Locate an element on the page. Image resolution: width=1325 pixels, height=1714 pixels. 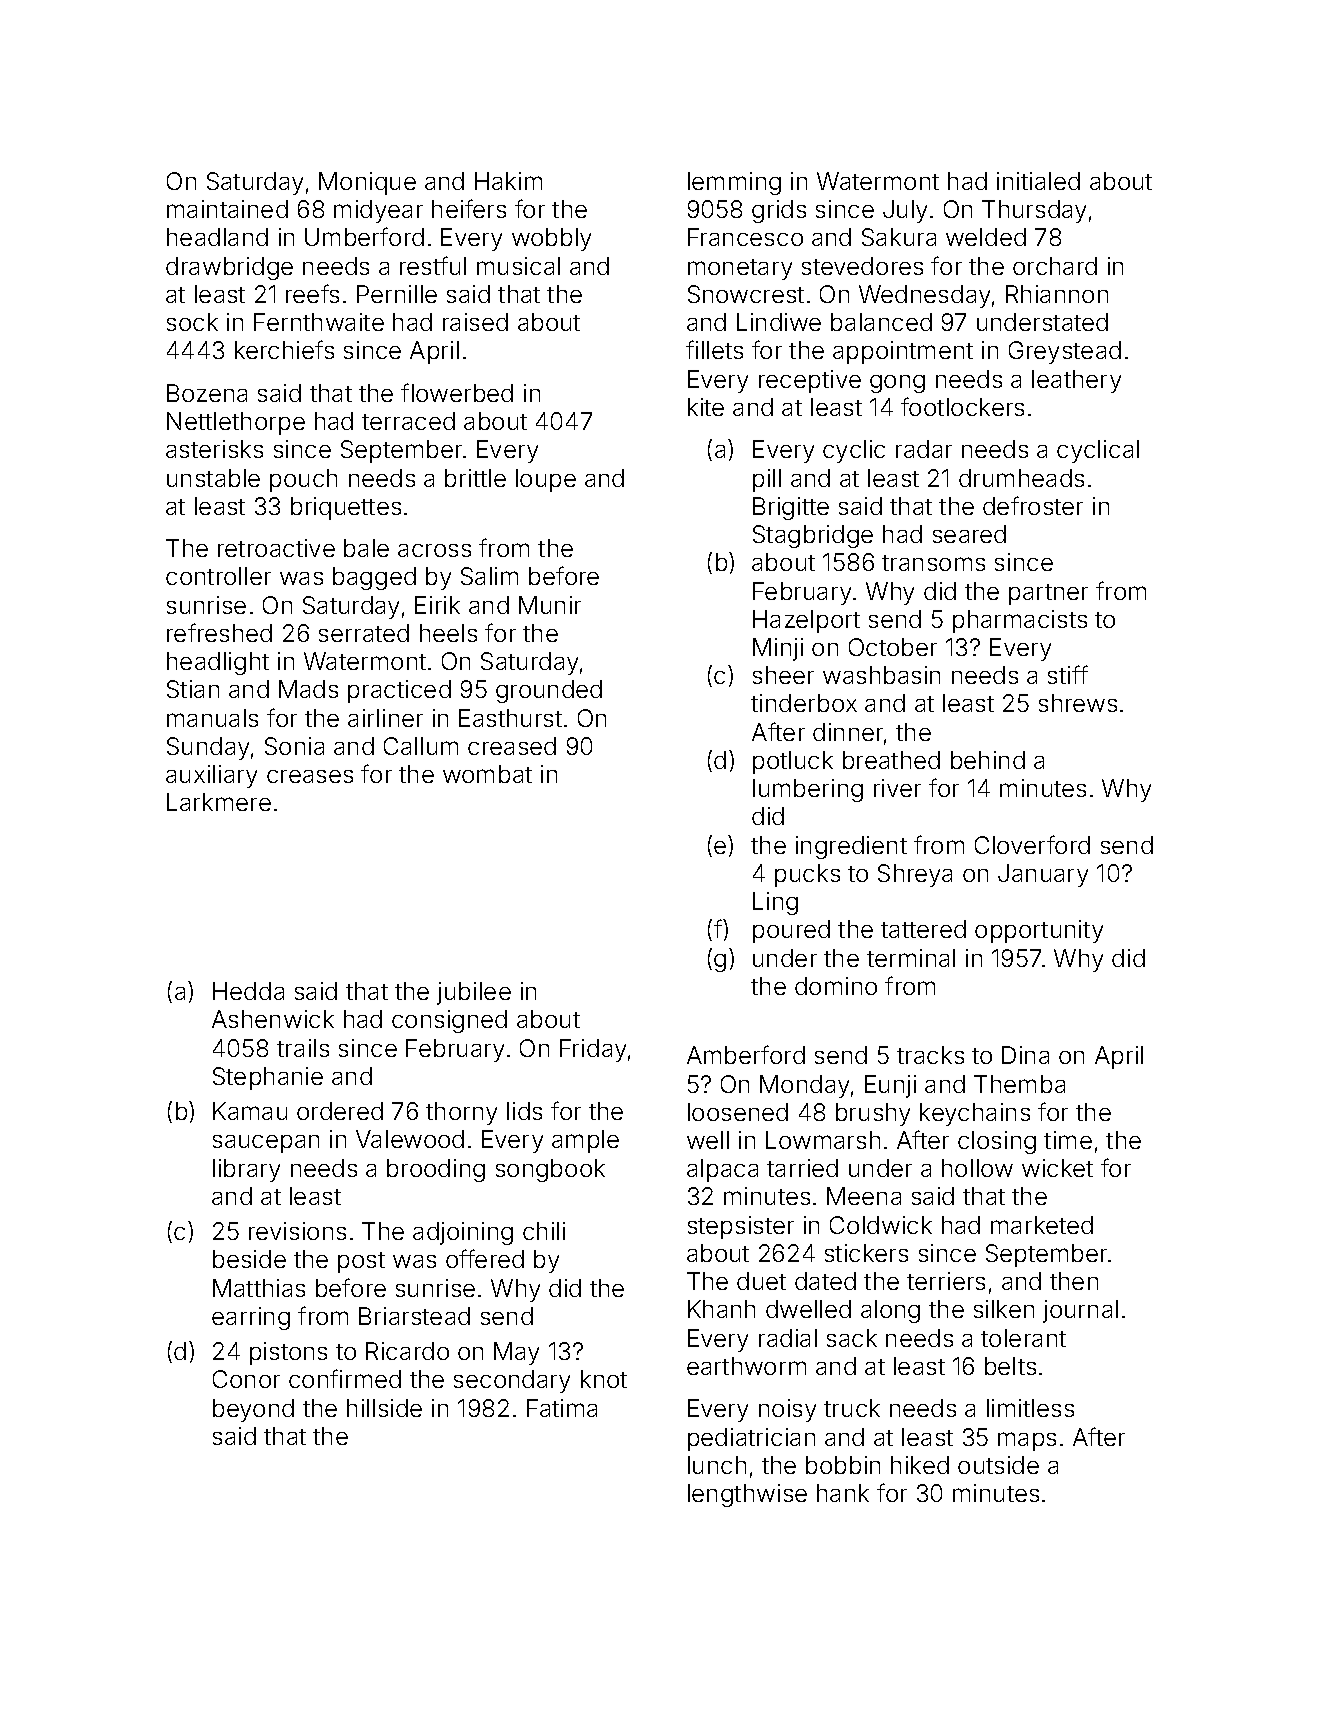
Larkmere is located at coordinates (219, 802).
